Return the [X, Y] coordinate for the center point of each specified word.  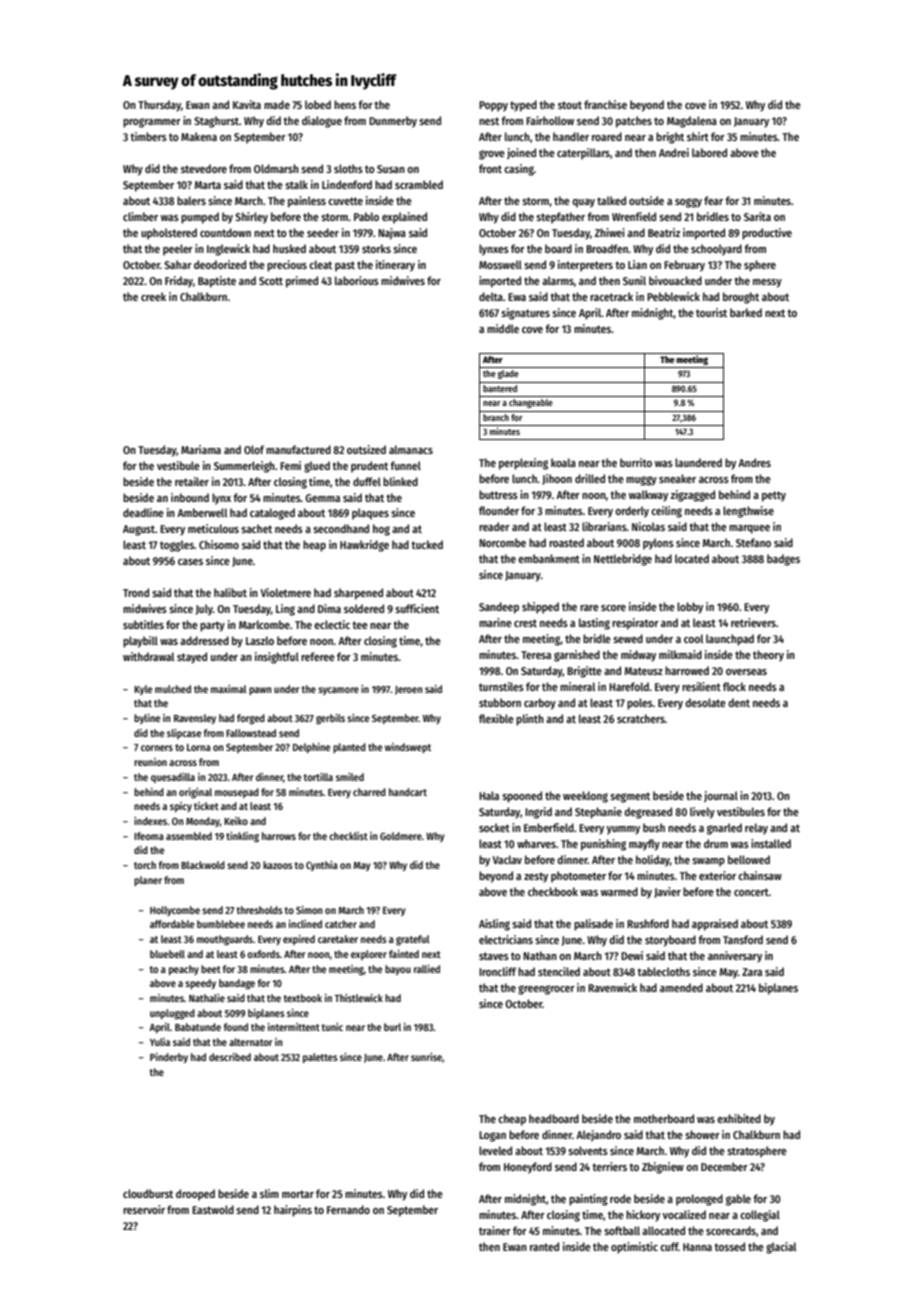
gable [738, 1200]
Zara [752, 972]
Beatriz [664, 232]
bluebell [167, 954]
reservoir [144, 1209]
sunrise [426, 1057]
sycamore [338, 691]
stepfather [560, 218]
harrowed [687, 670]
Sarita [757, 216]
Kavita [247, 104]
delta [491, 296]
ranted [544, 1246]
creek [153, 296]
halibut [230, 592]
